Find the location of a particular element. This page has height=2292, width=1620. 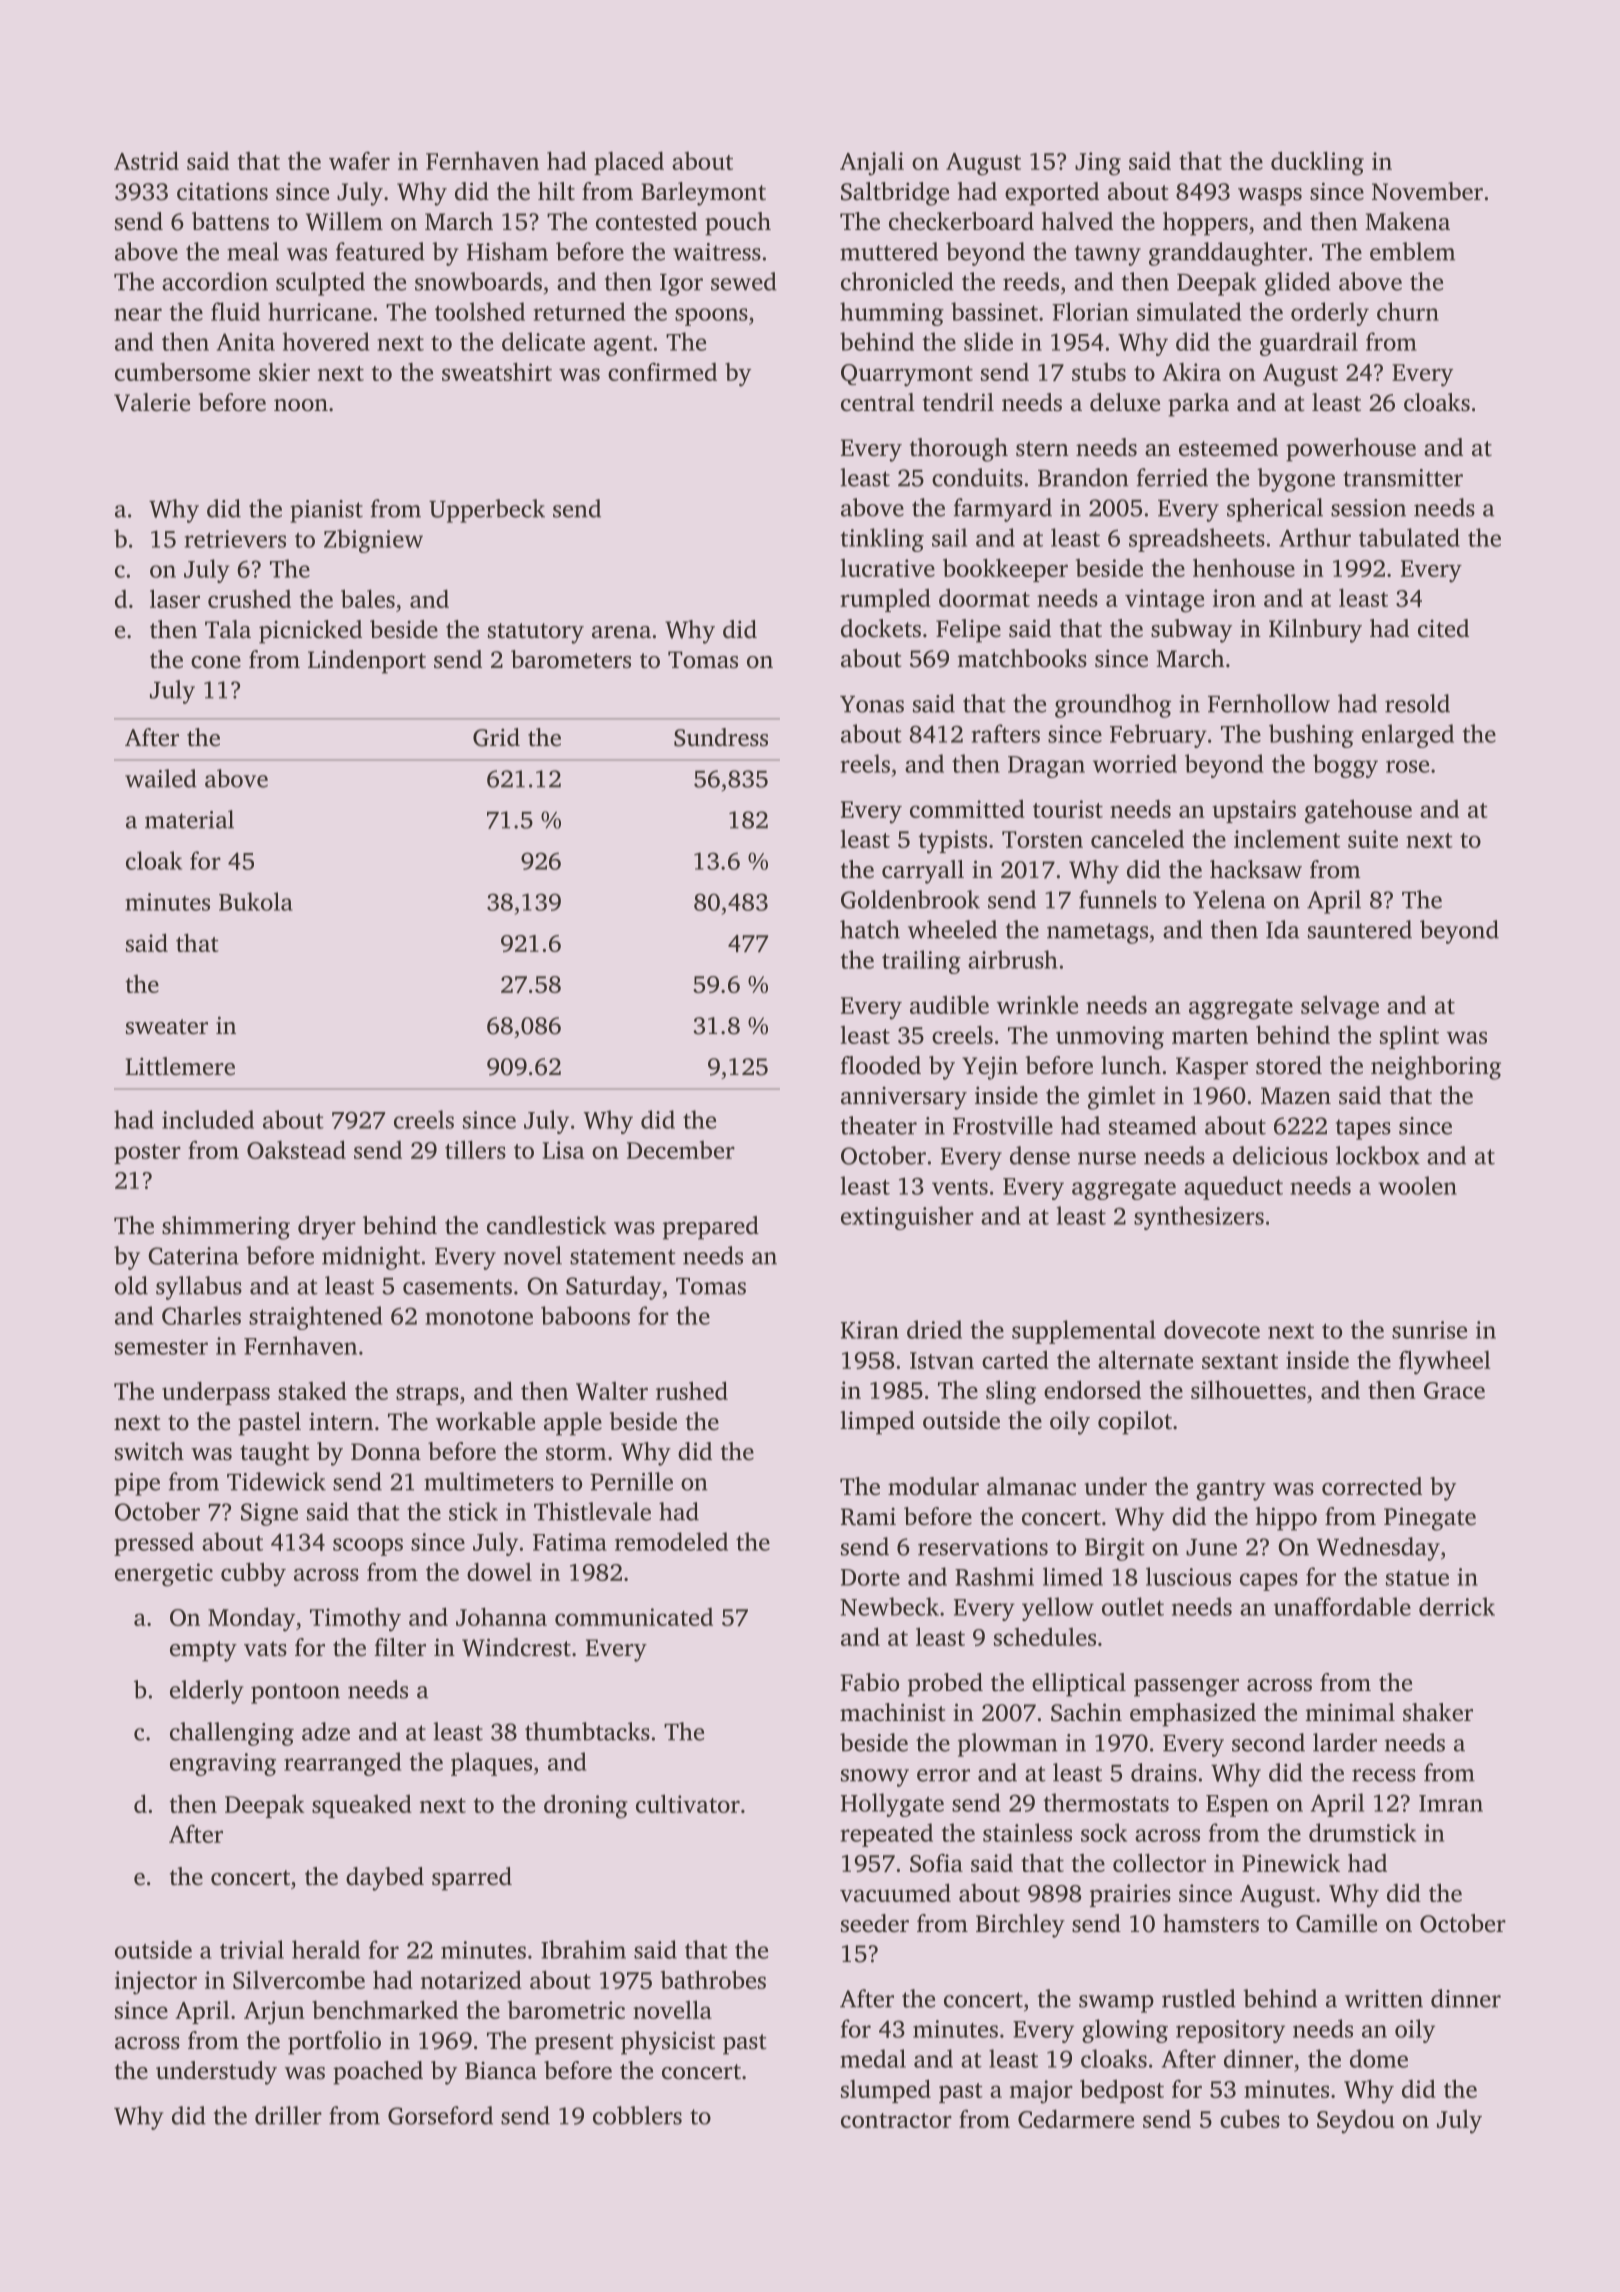

wafer is located at coordinates (359, 160).
